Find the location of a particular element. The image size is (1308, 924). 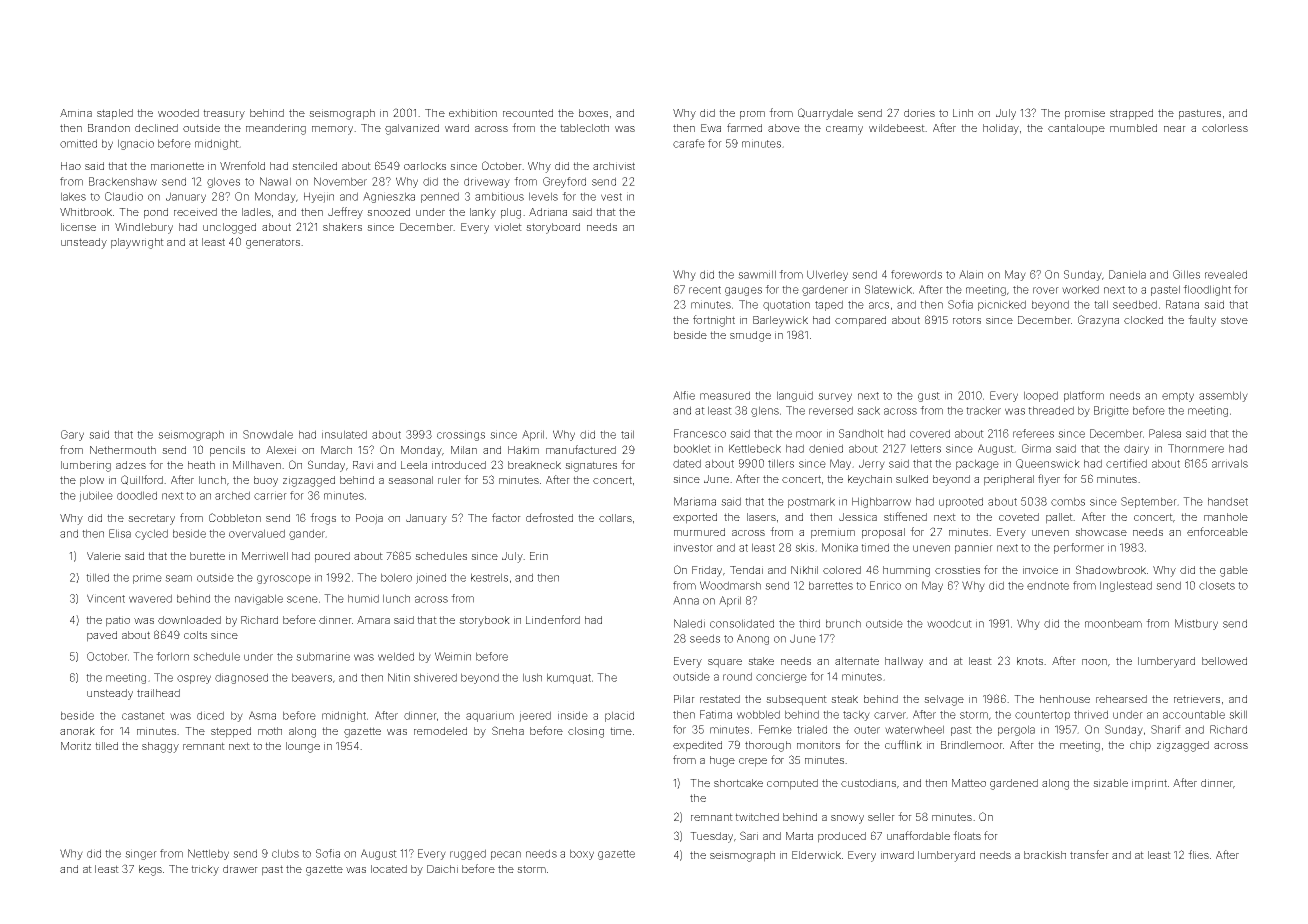

Ulverley is located at coordinates (827, 275).
